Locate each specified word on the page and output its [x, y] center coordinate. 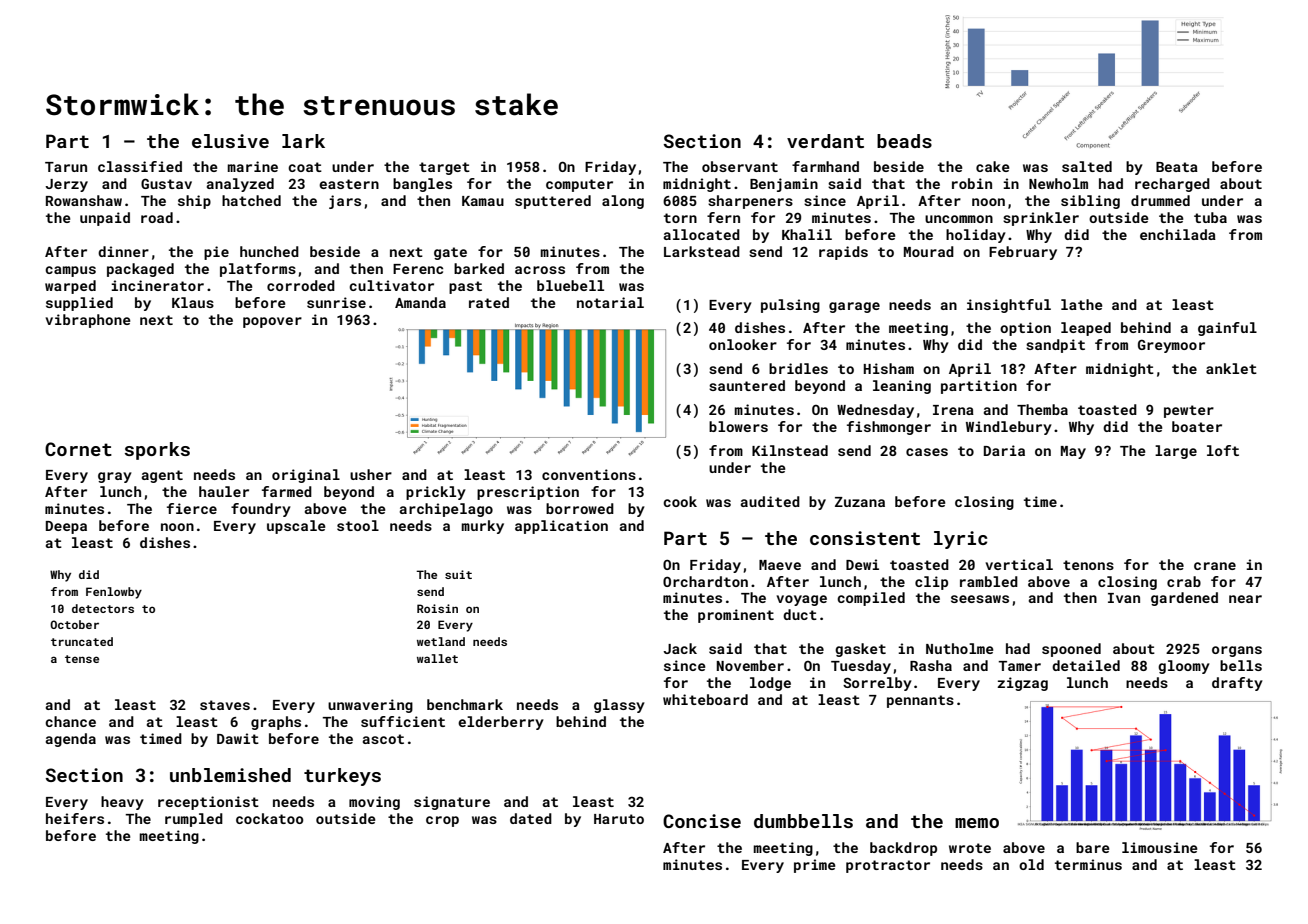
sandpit [1055, 346]
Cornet [78, 449]
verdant [825, 141]
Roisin [437, 608]
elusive [230, 141]
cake [992, 166]
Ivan [1124, 598]
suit [458, 574]
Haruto [619, 819]
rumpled [194, 820]
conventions [589, 474]
